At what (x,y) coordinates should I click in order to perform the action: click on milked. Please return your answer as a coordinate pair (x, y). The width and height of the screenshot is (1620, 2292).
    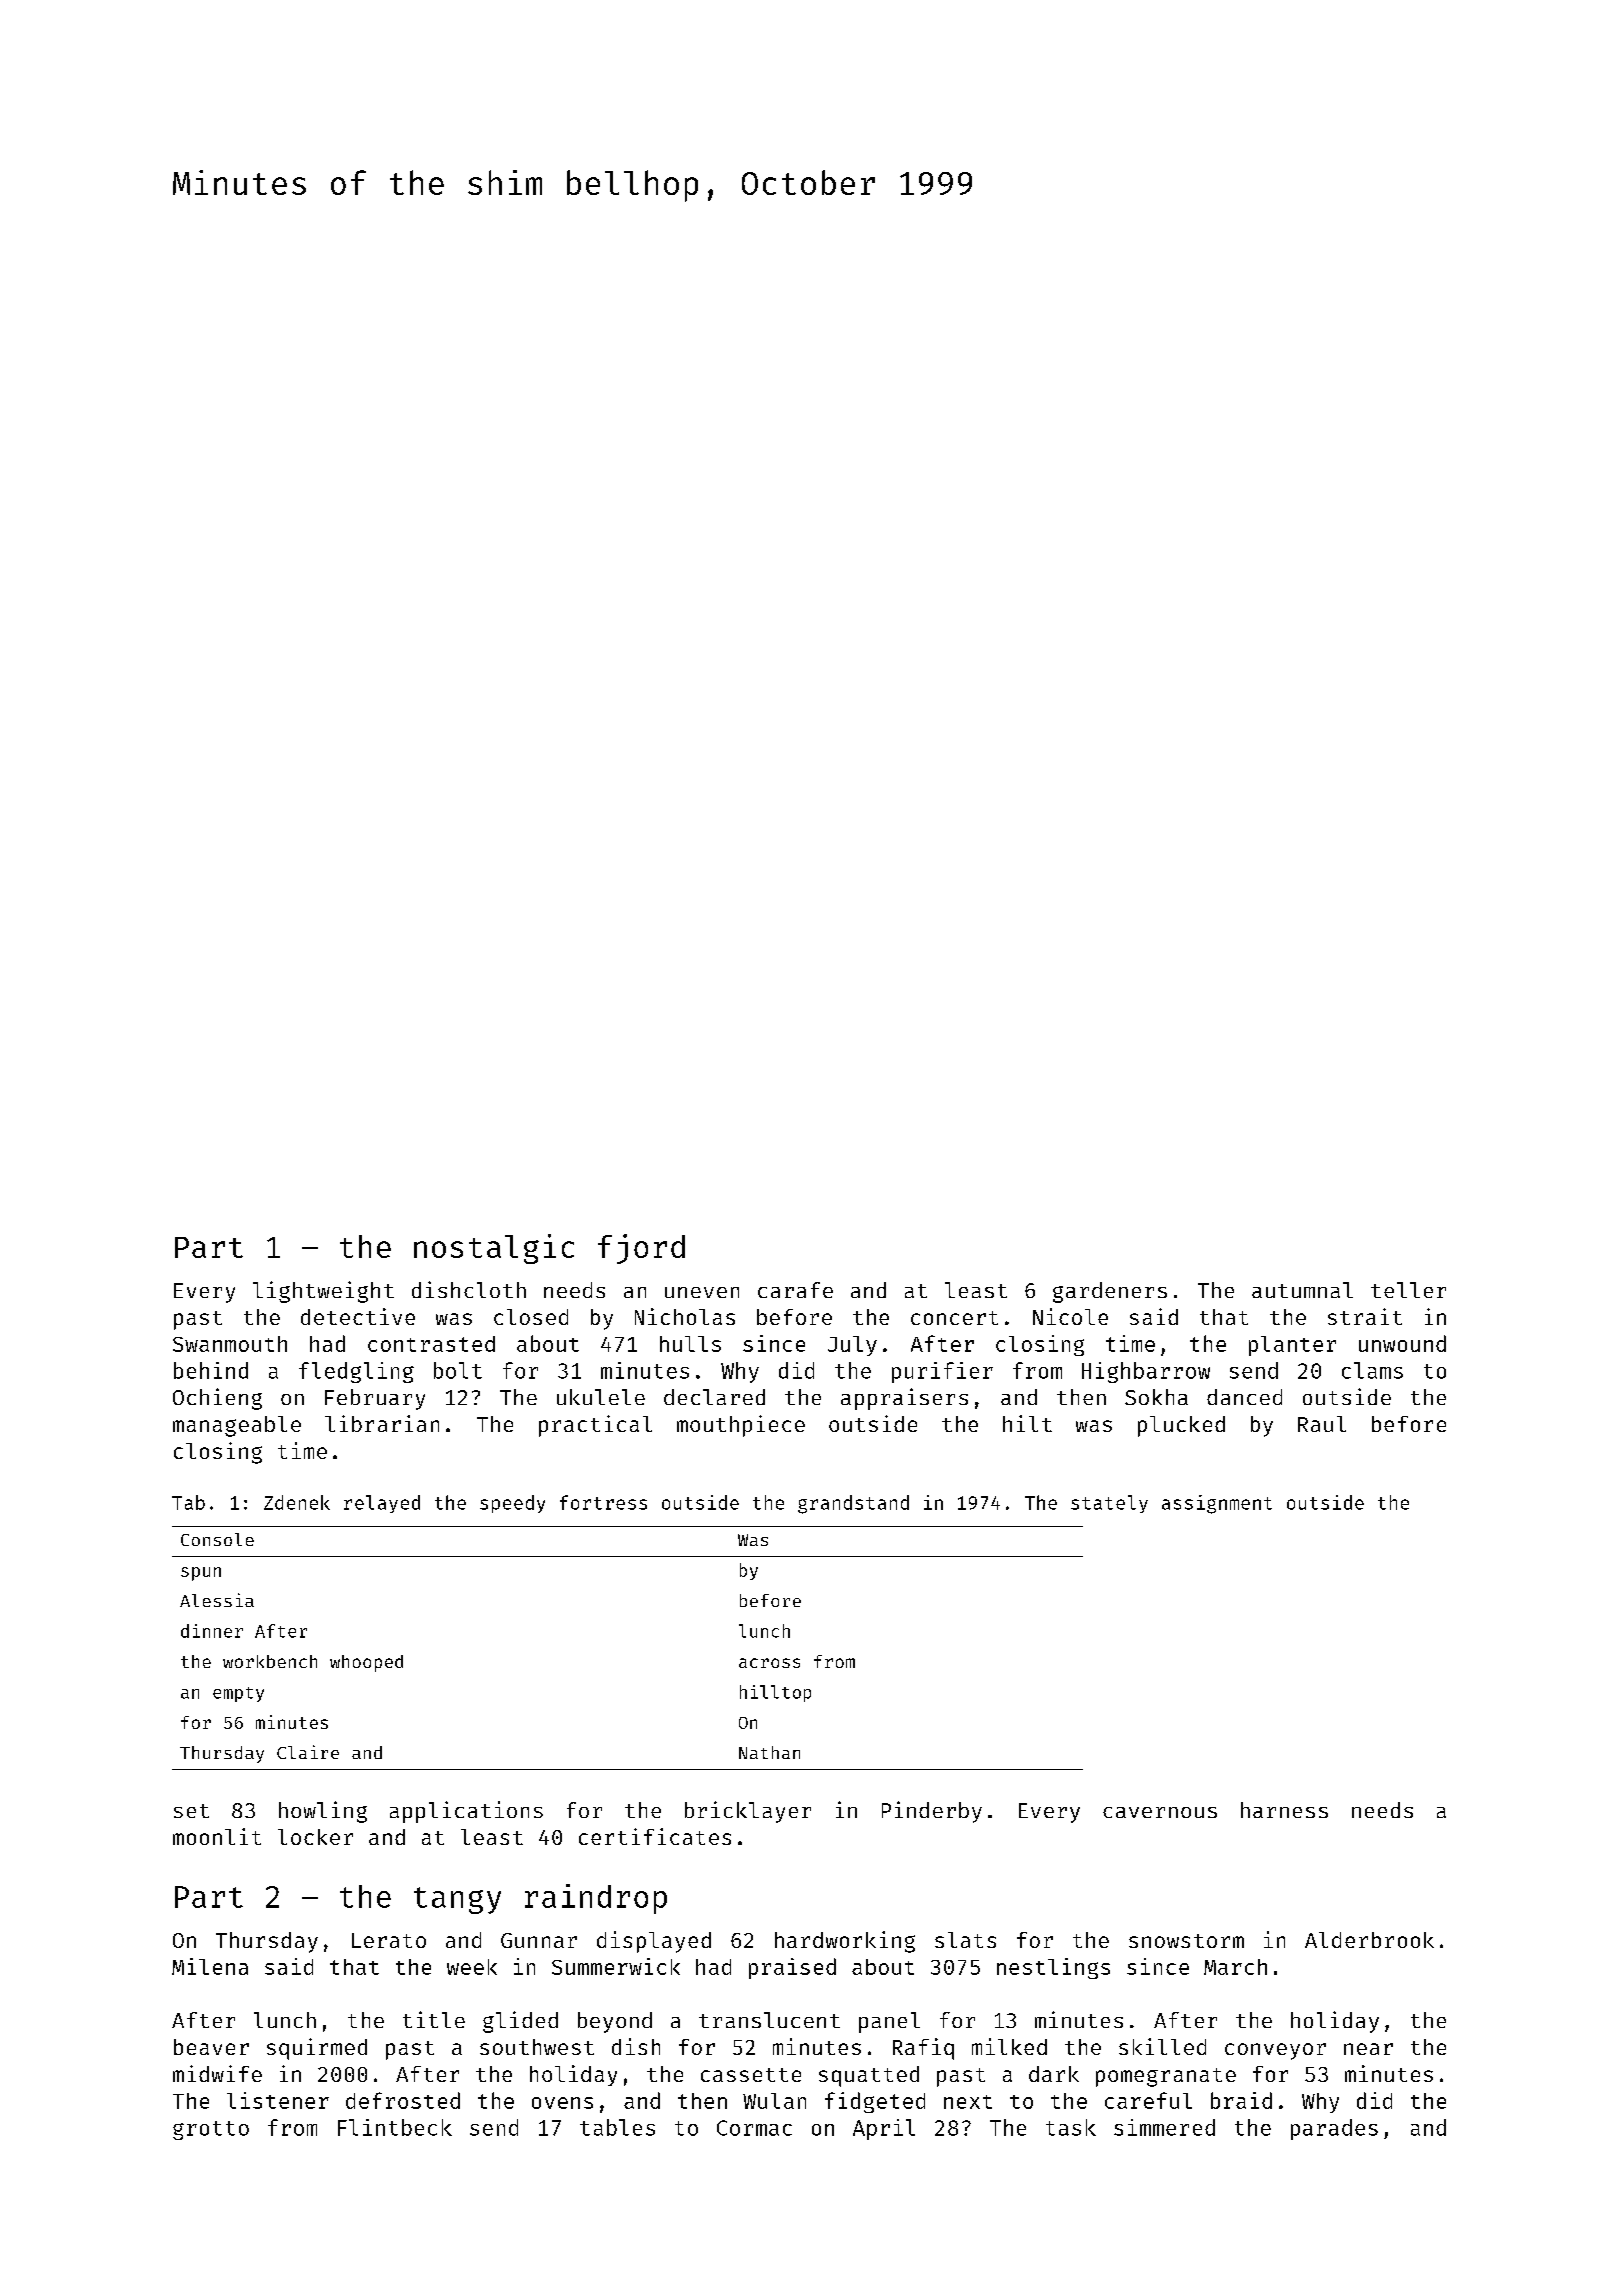
    Looking at the image, I should click on (1009, 2046).
